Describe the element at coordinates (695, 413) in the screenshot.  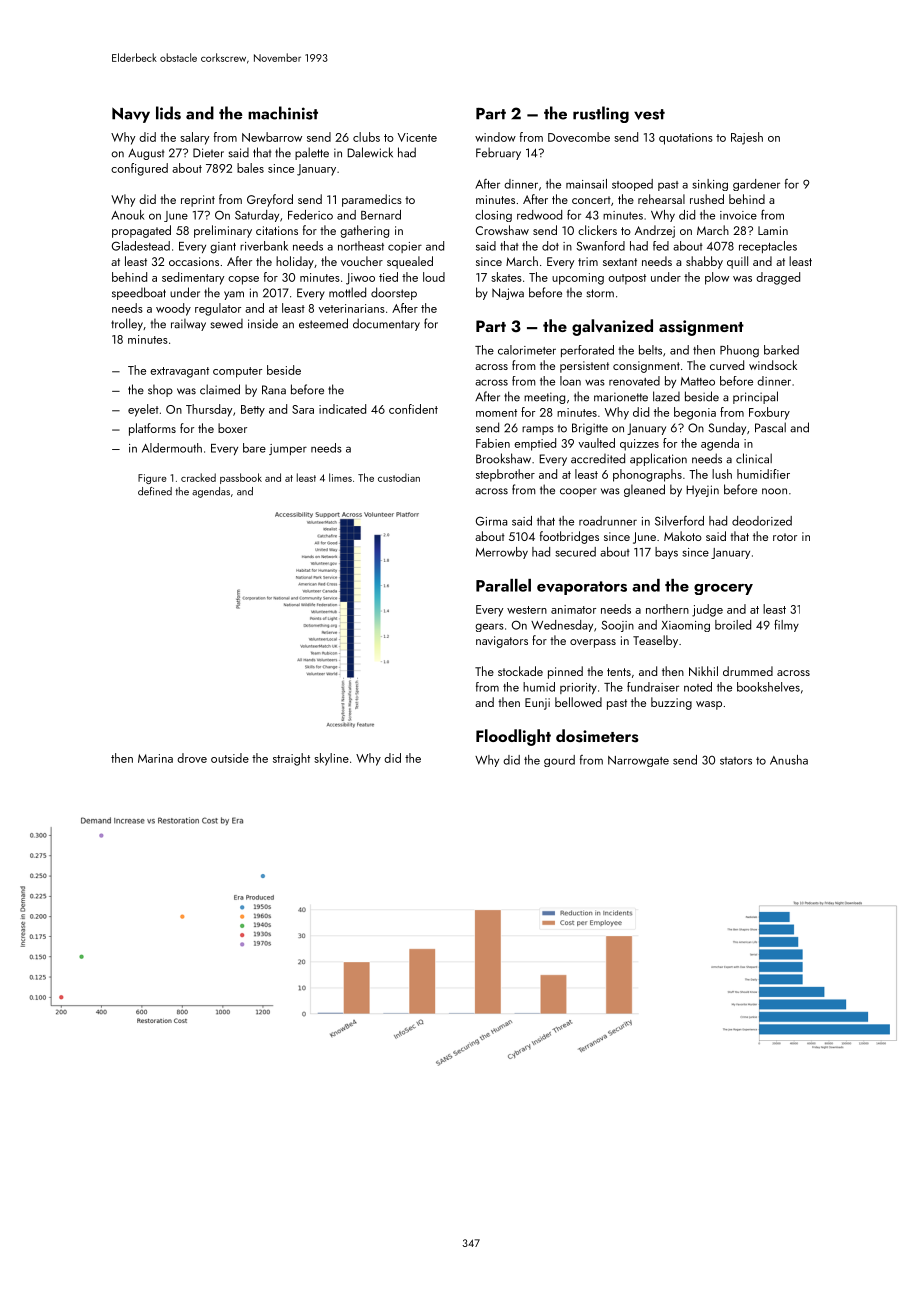
I see `begonia` at that location.
